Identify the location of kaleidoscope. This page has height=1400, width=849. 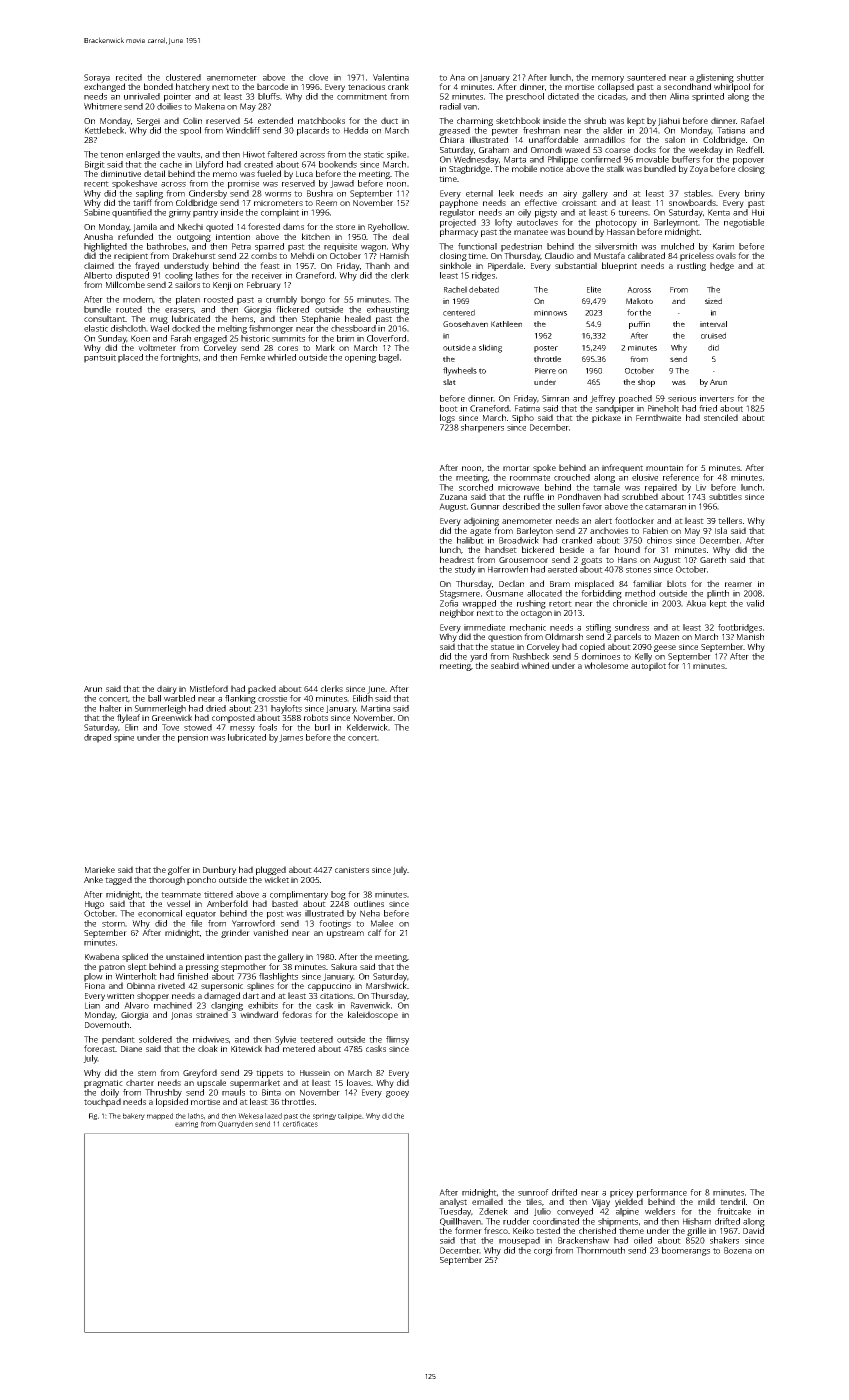
(373, 1015).
